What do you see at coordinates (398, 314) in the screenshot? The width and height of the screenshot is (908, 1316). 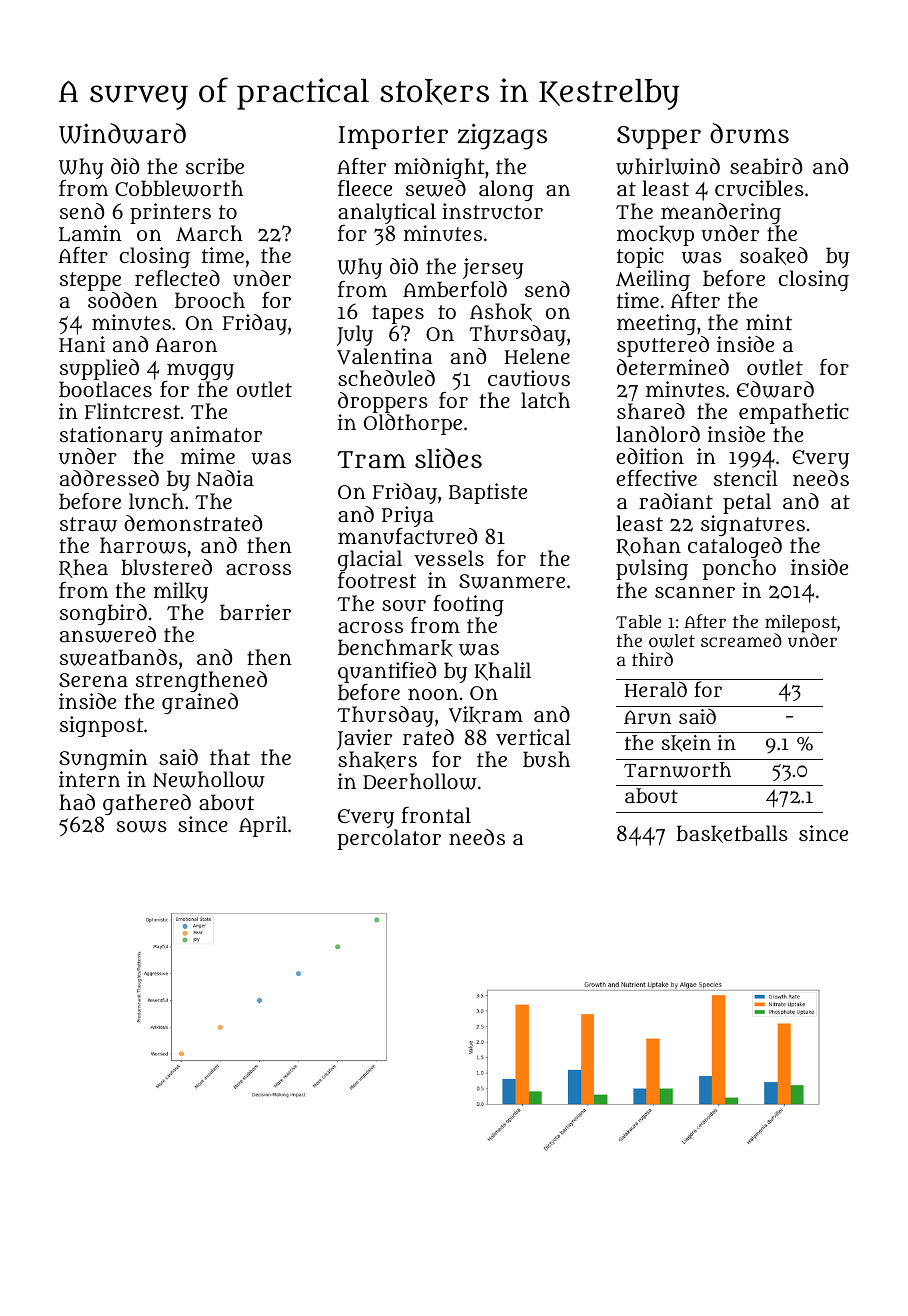 I see `tapes` at bounding box center [398, 314].
